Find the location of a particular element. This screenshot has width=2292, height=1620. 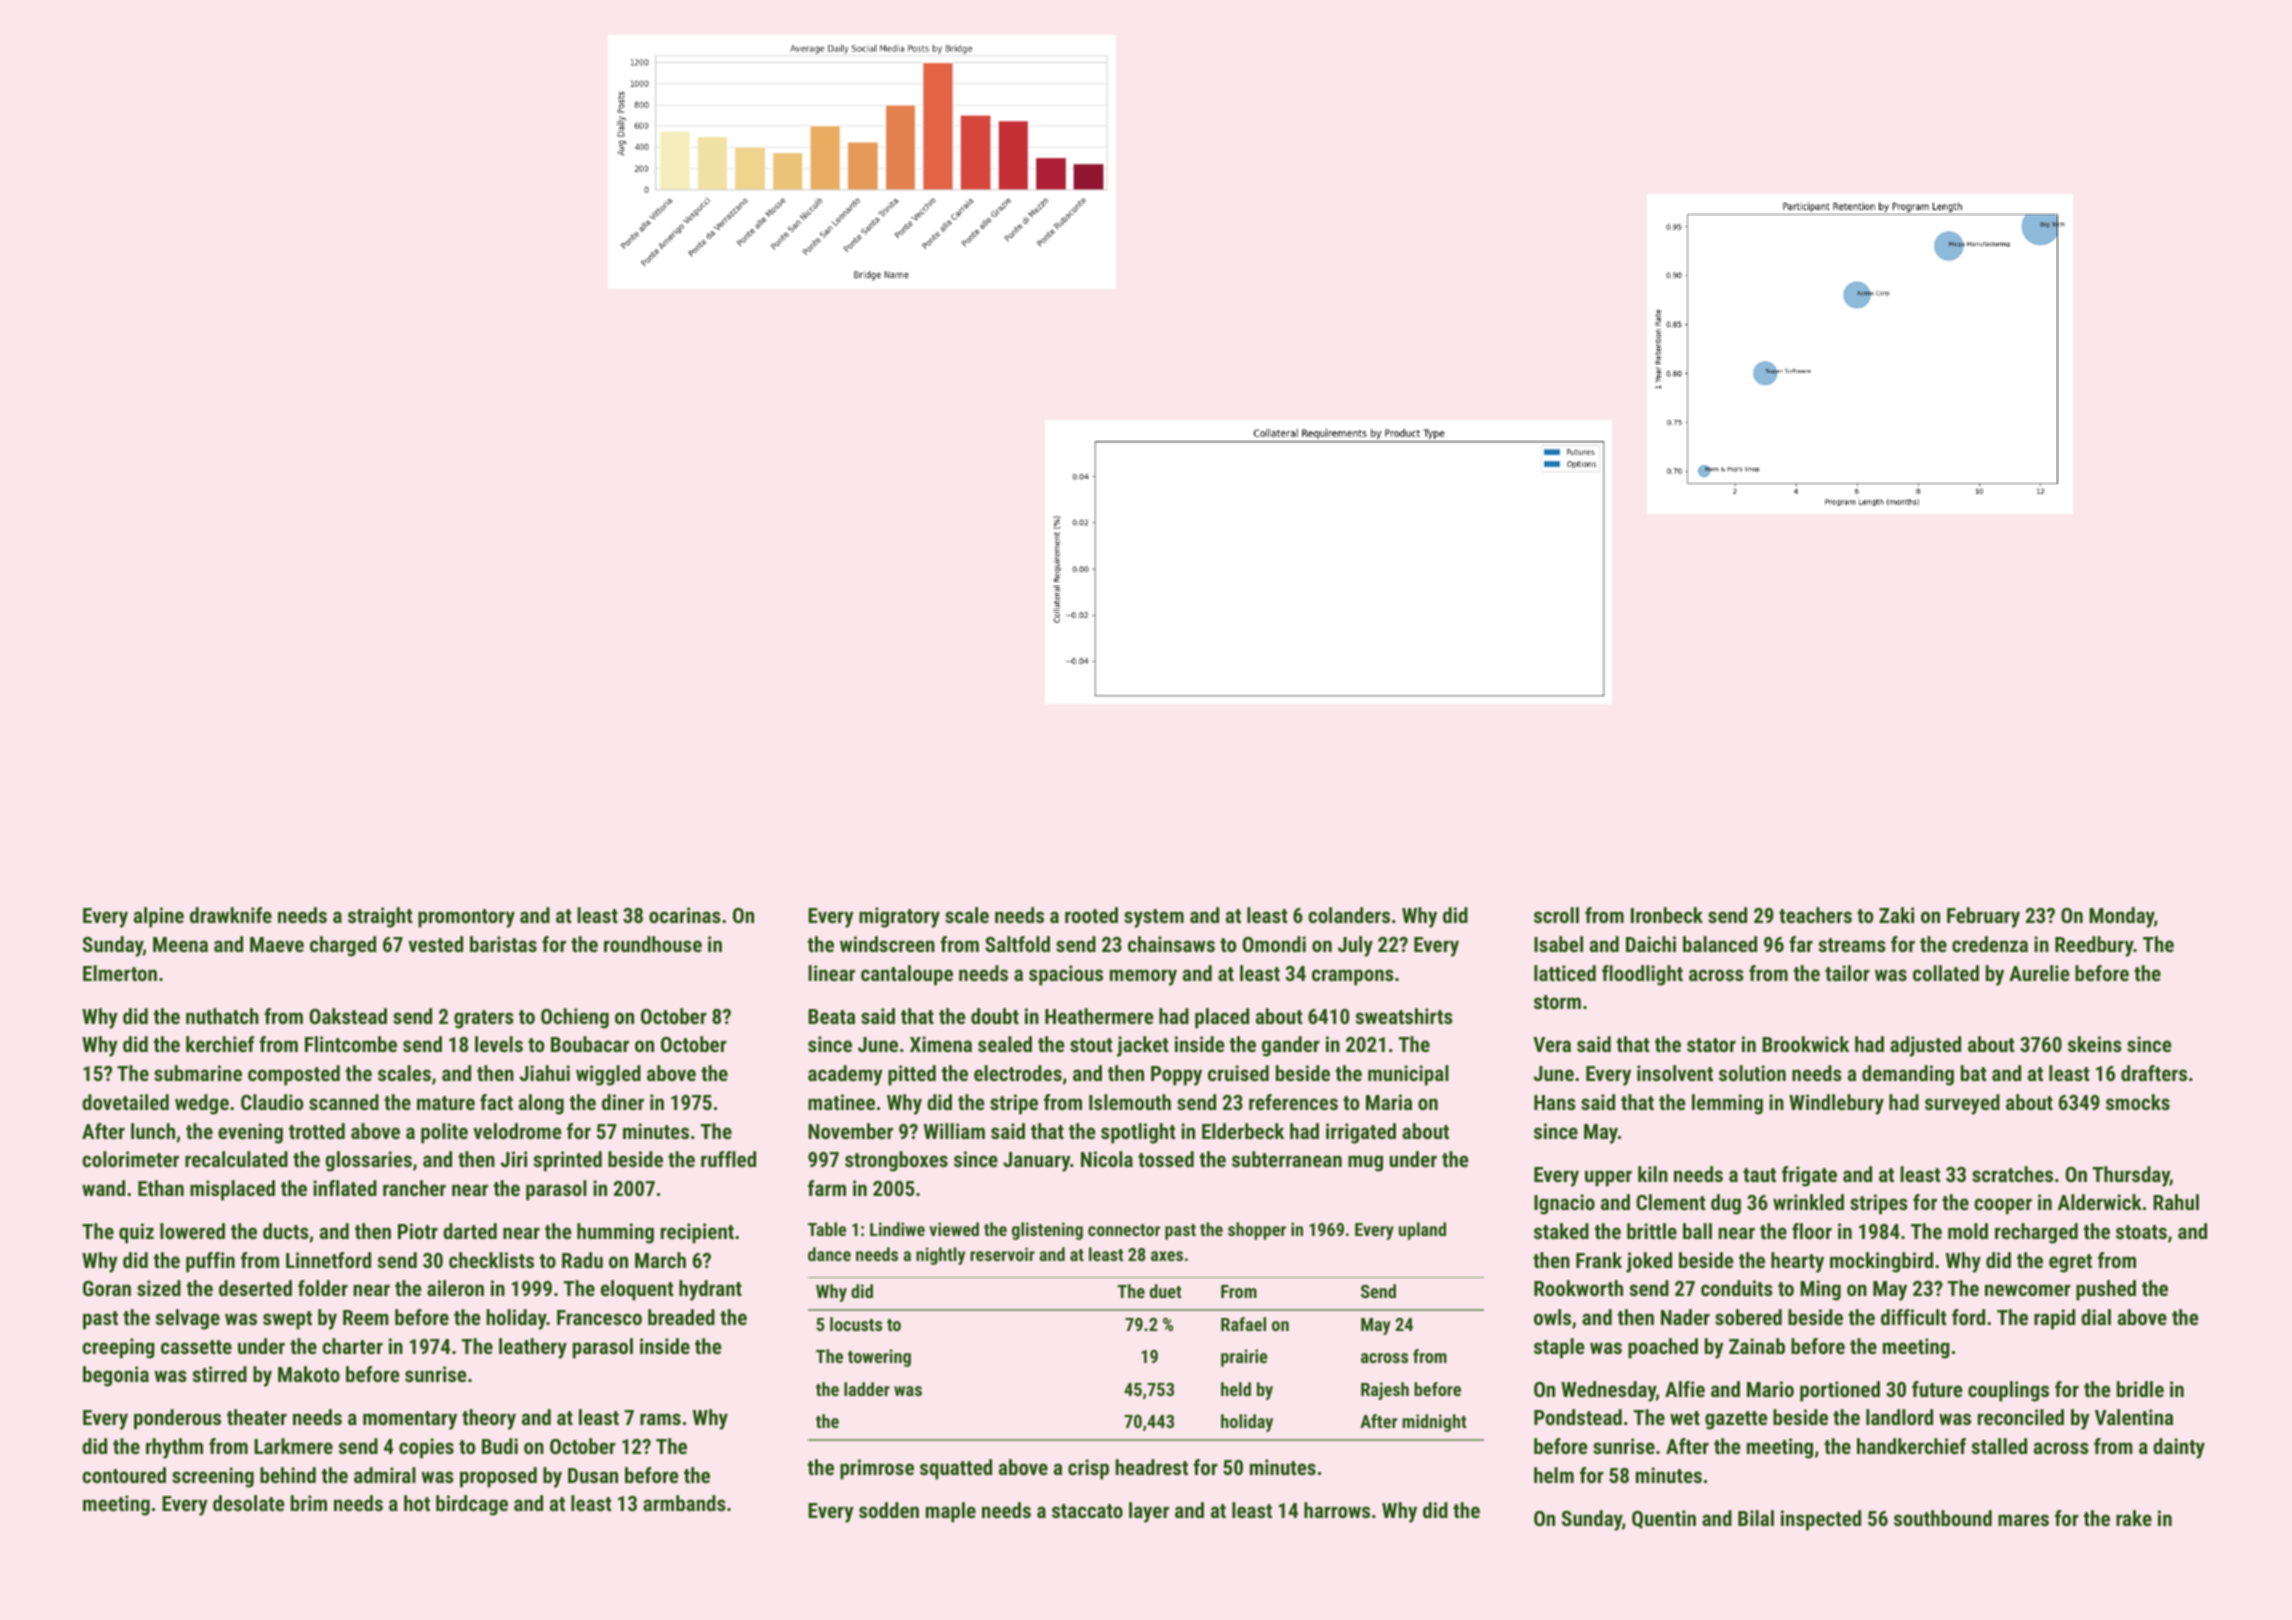

skeins is located at coordinates (2095, 1044).
